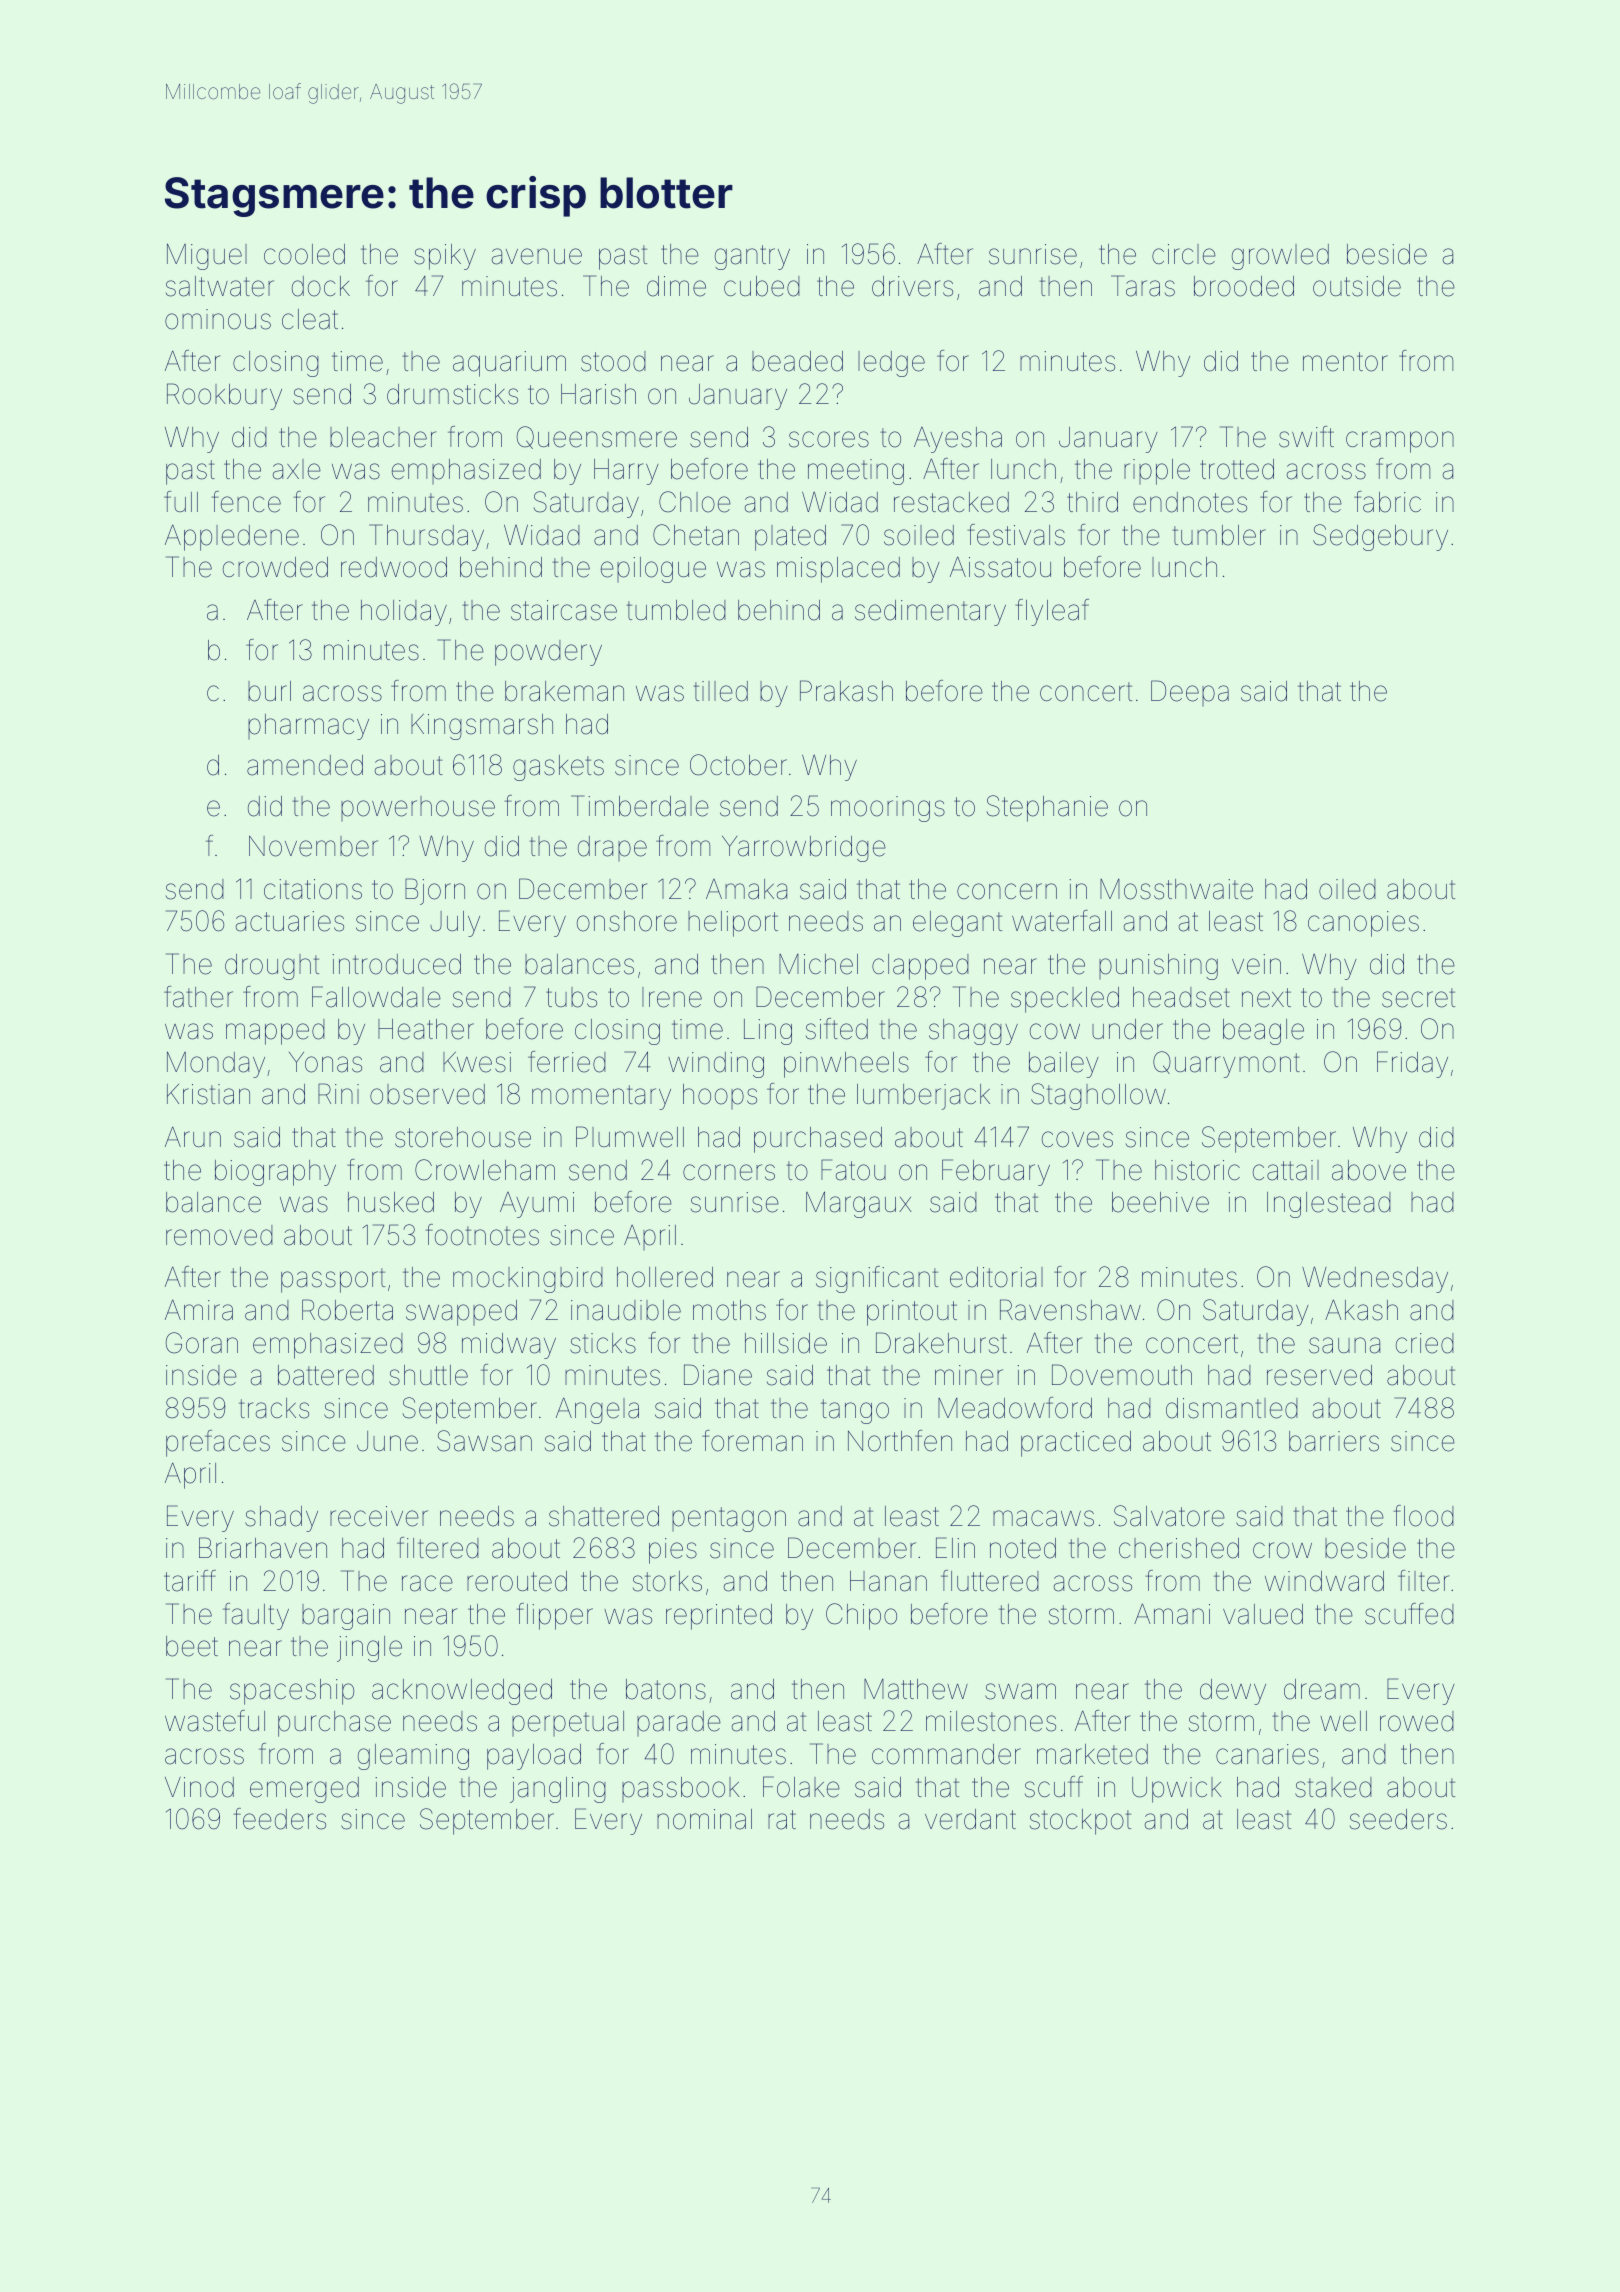  Describe the element at coordinates (729, 1172) in the screenshot. I see `corners` at that location.
